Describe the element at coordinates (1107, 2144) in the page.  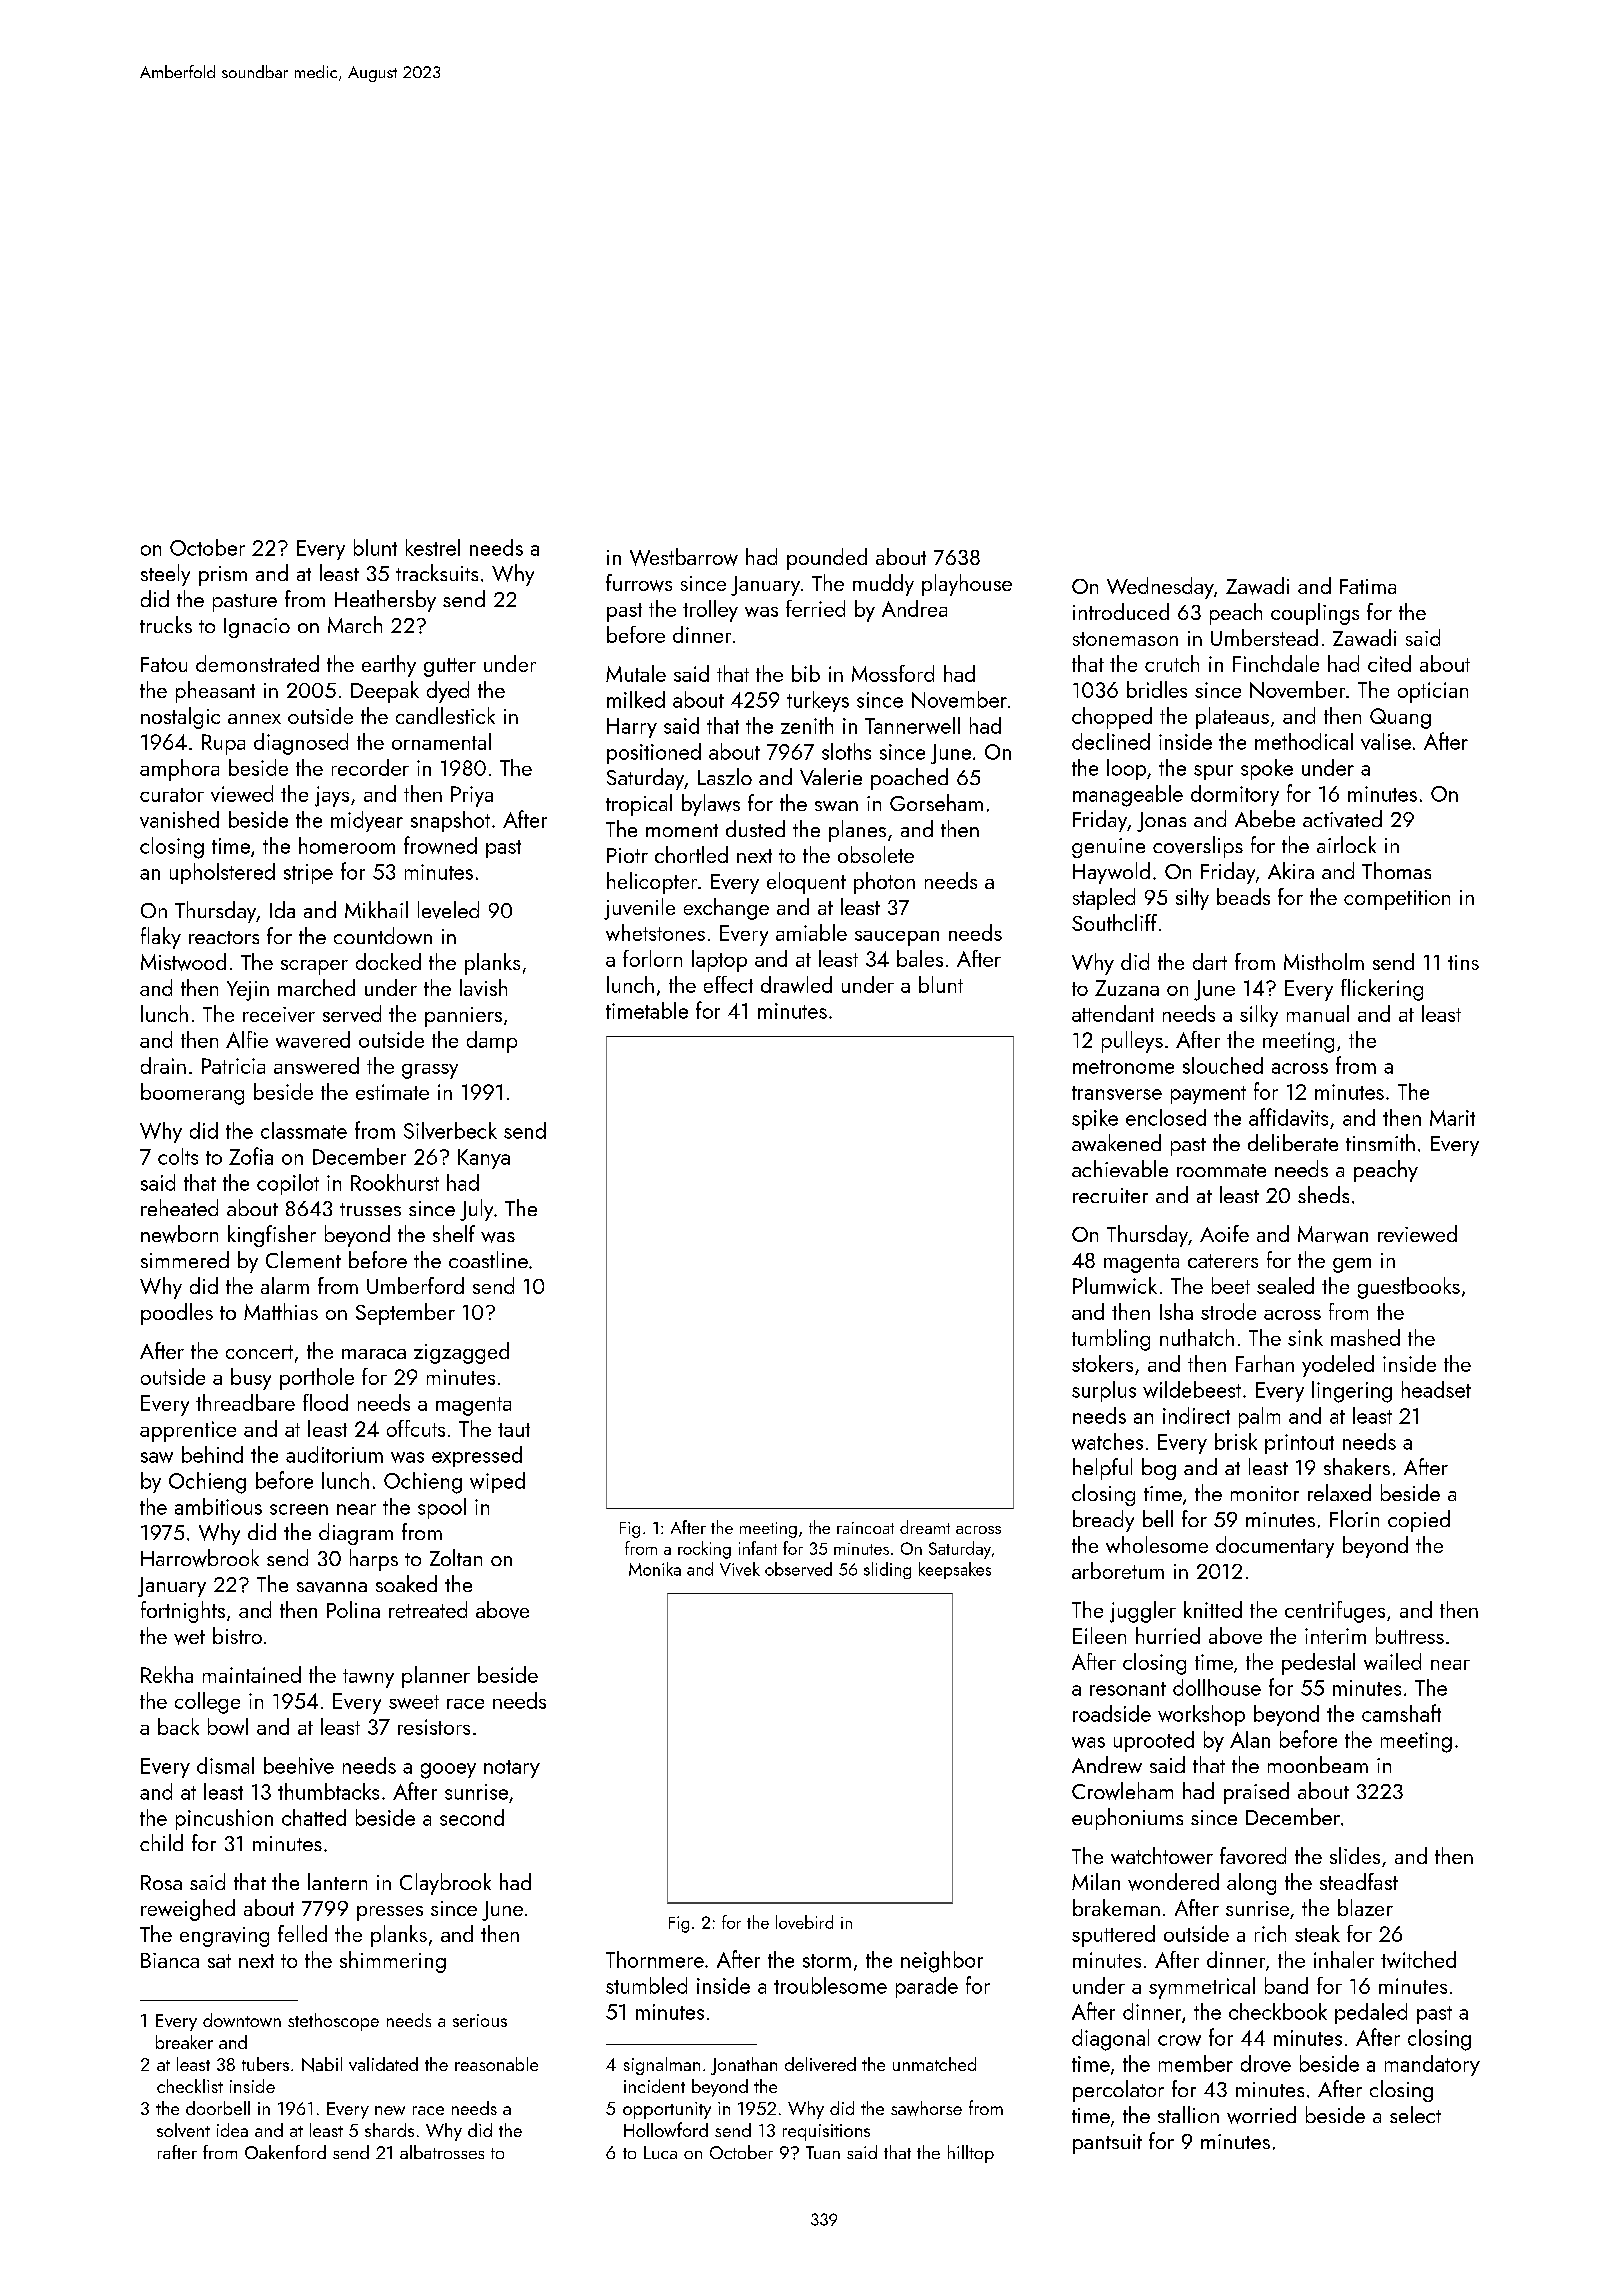
I see `pantsuit` at that location.
